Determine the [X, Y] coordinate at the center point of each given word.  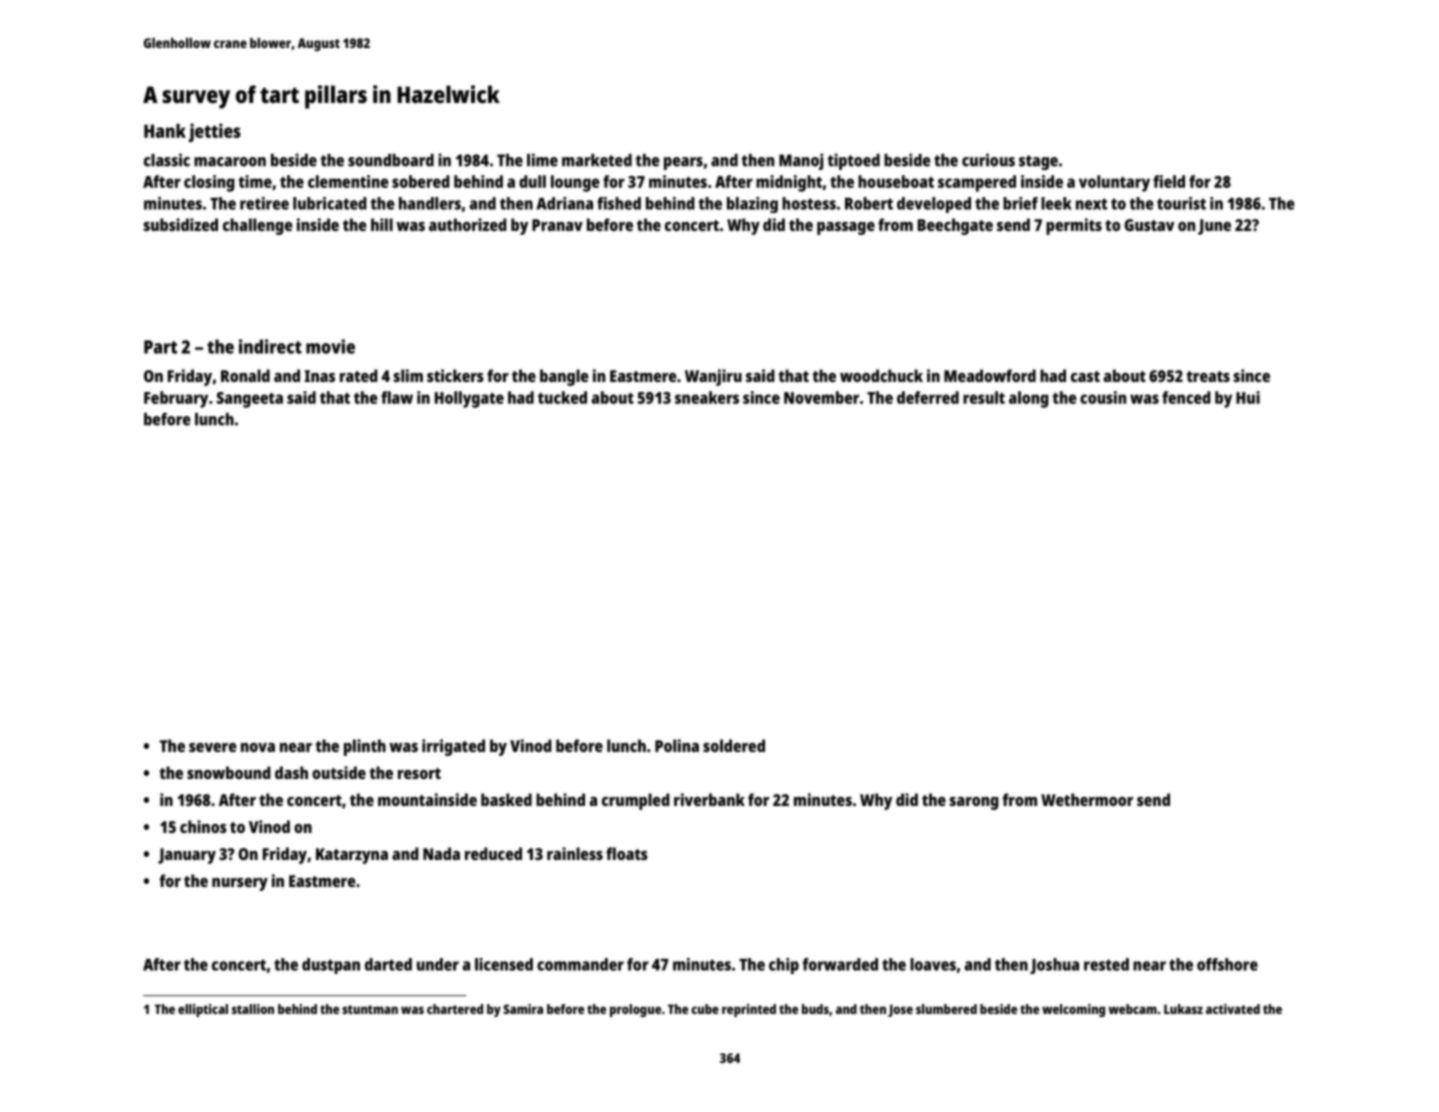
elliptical [203, 1010]
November [821, 397]
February [176, 399]
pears [683, 163]
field [1169, 181]
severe [213, 747]
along [1029, 399]
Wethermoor [1087, 799]
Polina [677, 745]
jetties [214, 132]
